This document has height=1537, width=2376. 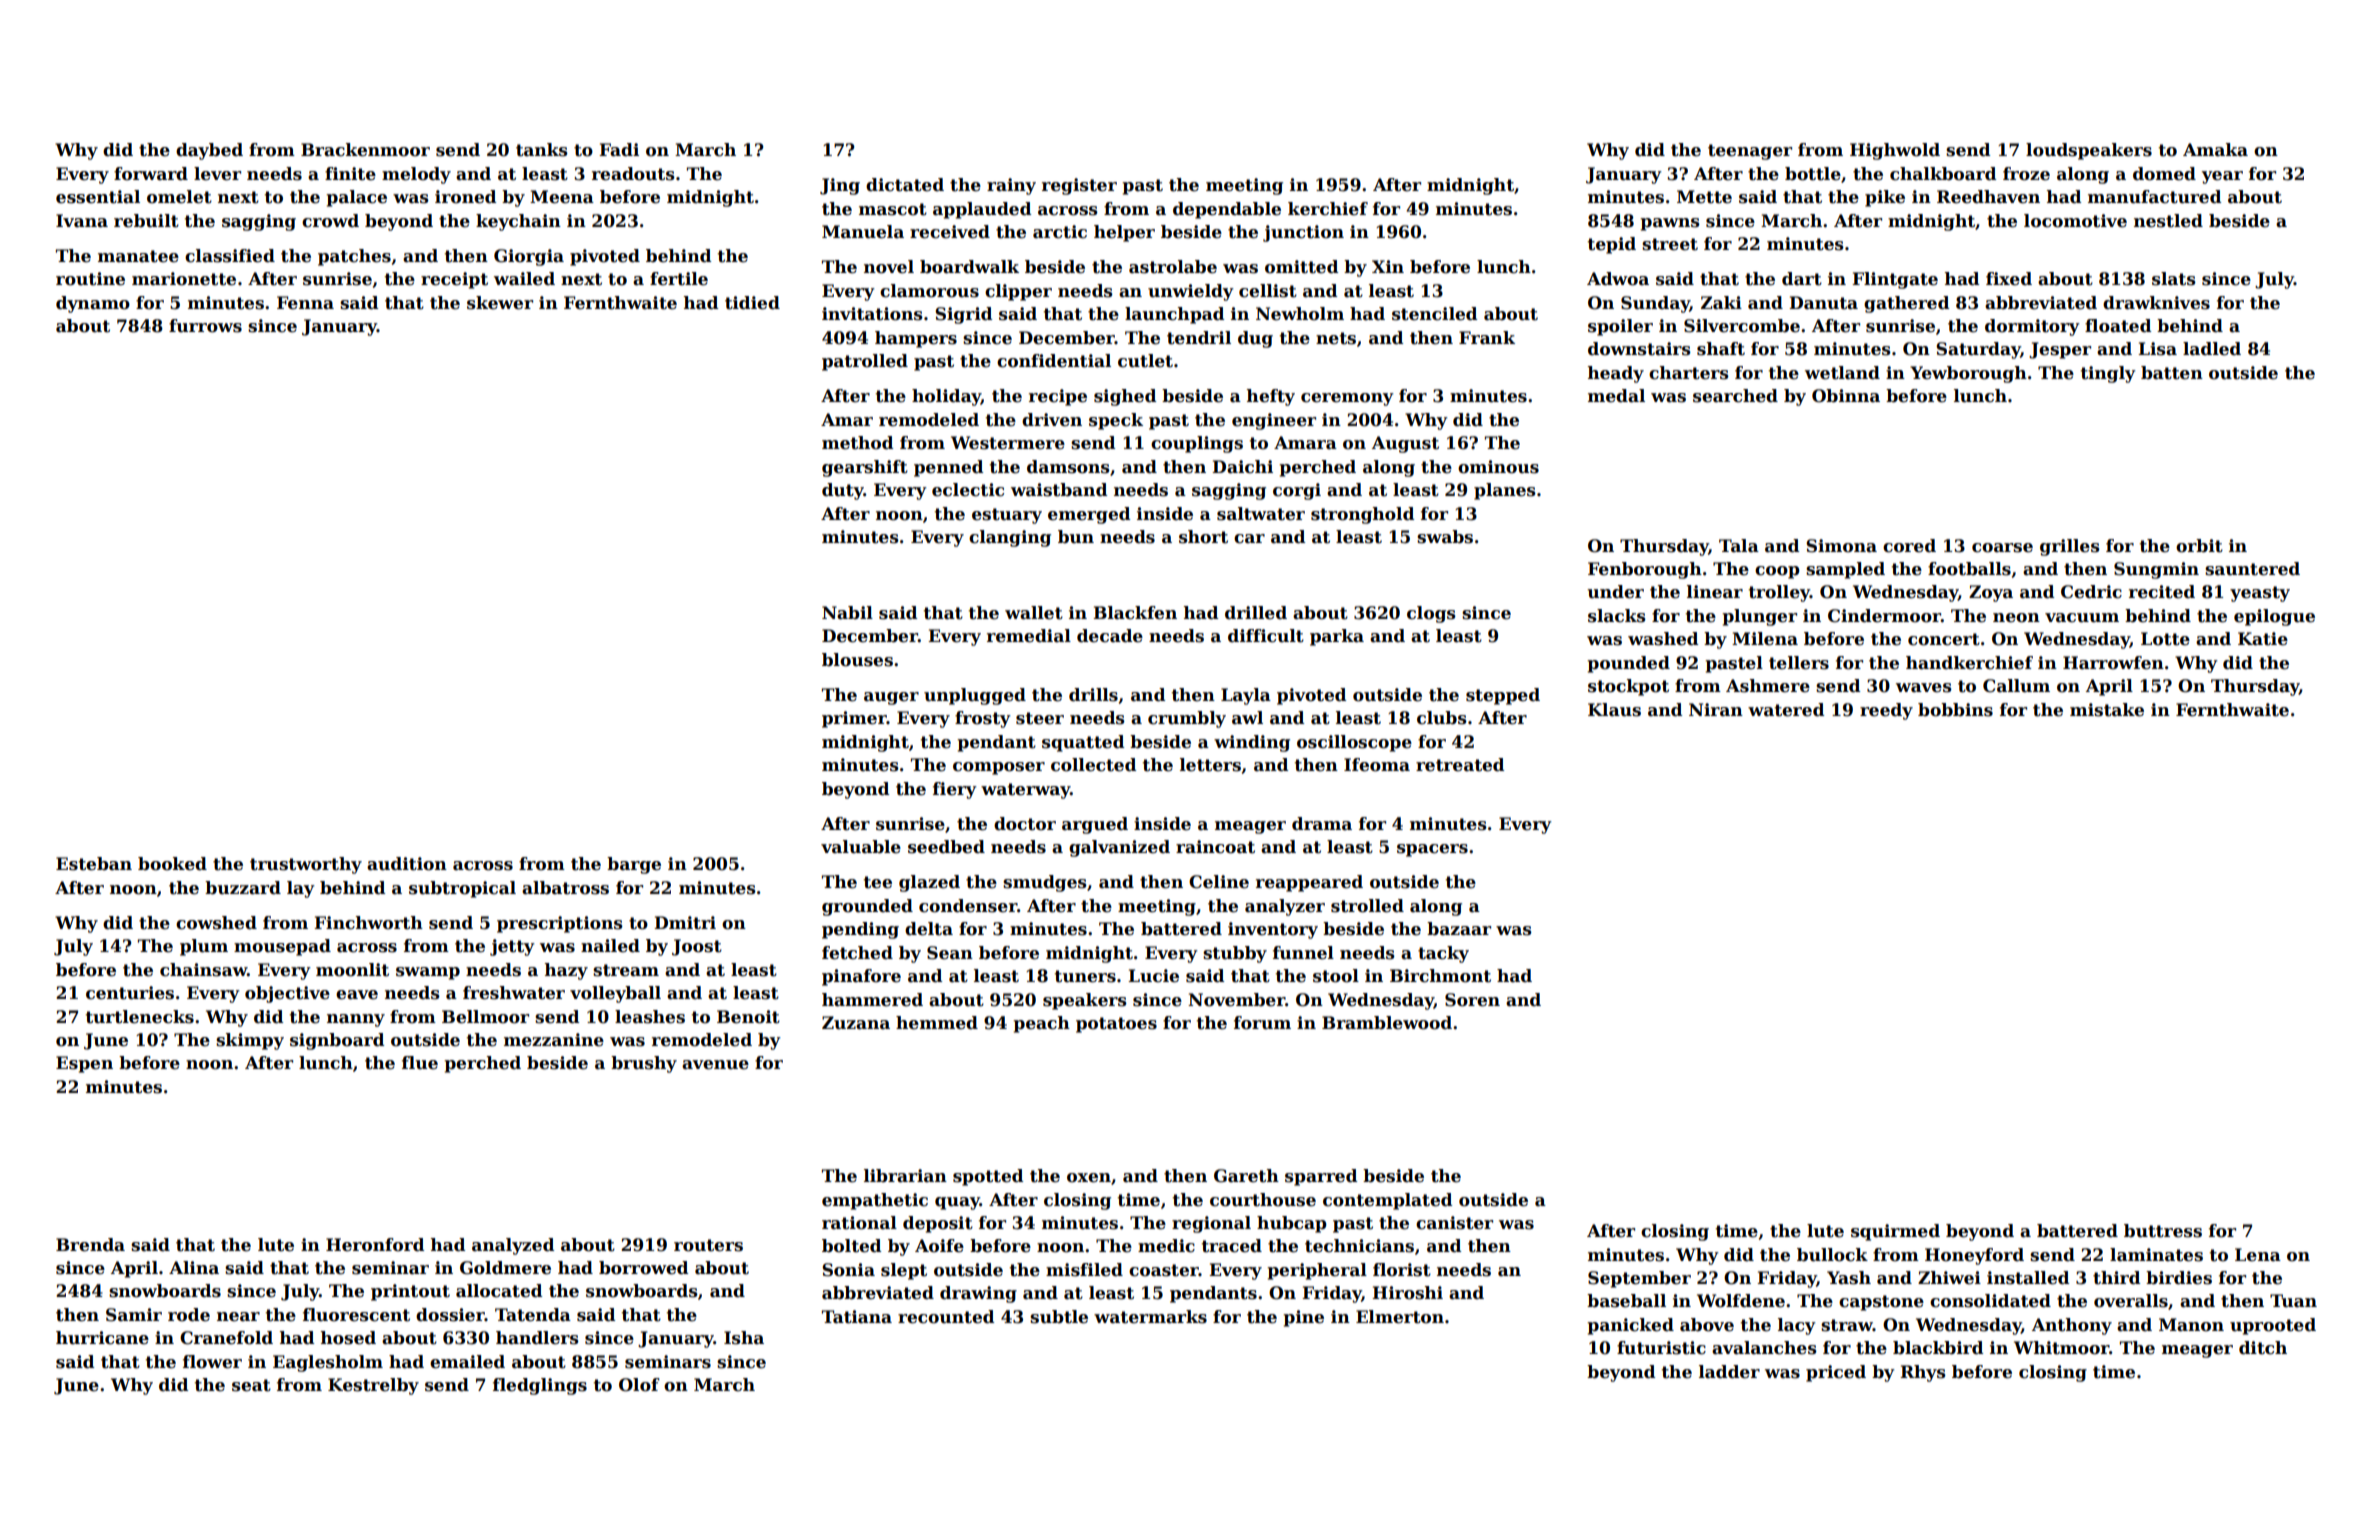 I want to click on booked, so click(x=172, y=864).
